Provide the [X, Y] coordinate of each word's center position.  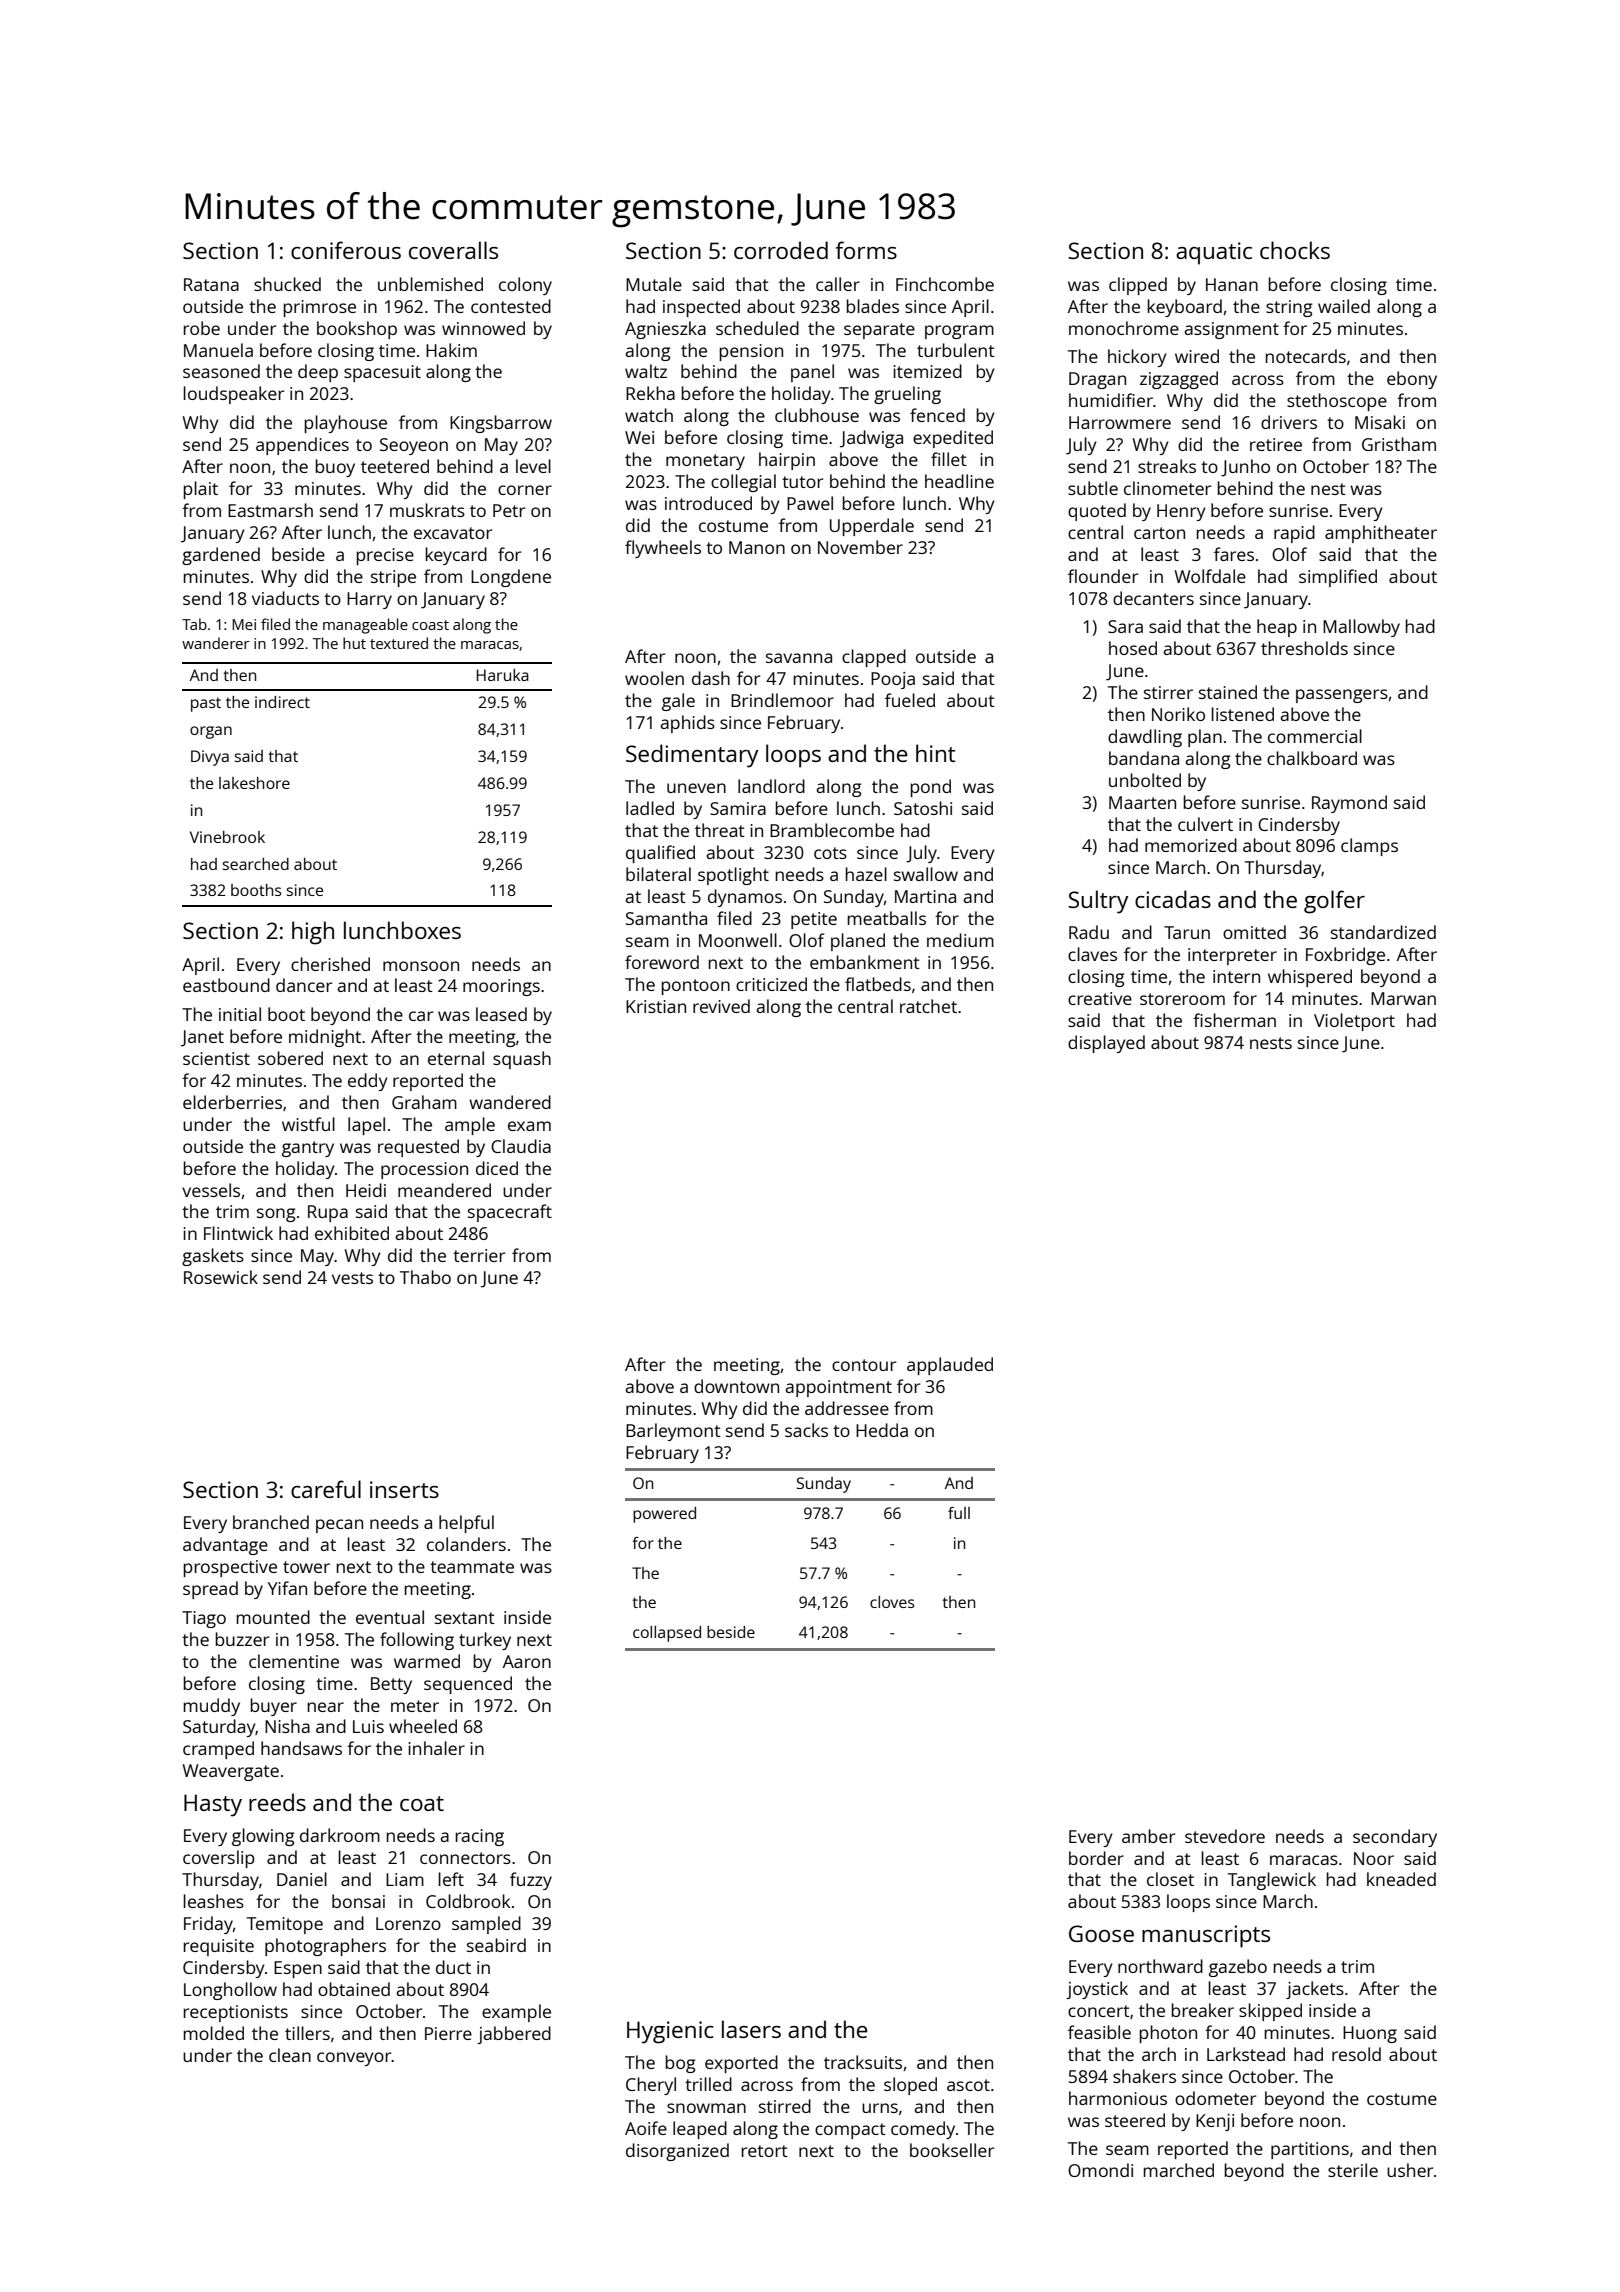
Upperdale [872, 527]
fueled [910, 700]
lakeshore [254, 783]
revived [721, 1006]
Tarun [1187, 932]
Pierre [448, 2033]
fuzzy [531, 1881]
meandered [444, 1190]
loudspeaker [233, 395]
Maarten [1142, 802]
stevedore [1225, 1836]
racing [479, 1837]
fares [1234, 554]
